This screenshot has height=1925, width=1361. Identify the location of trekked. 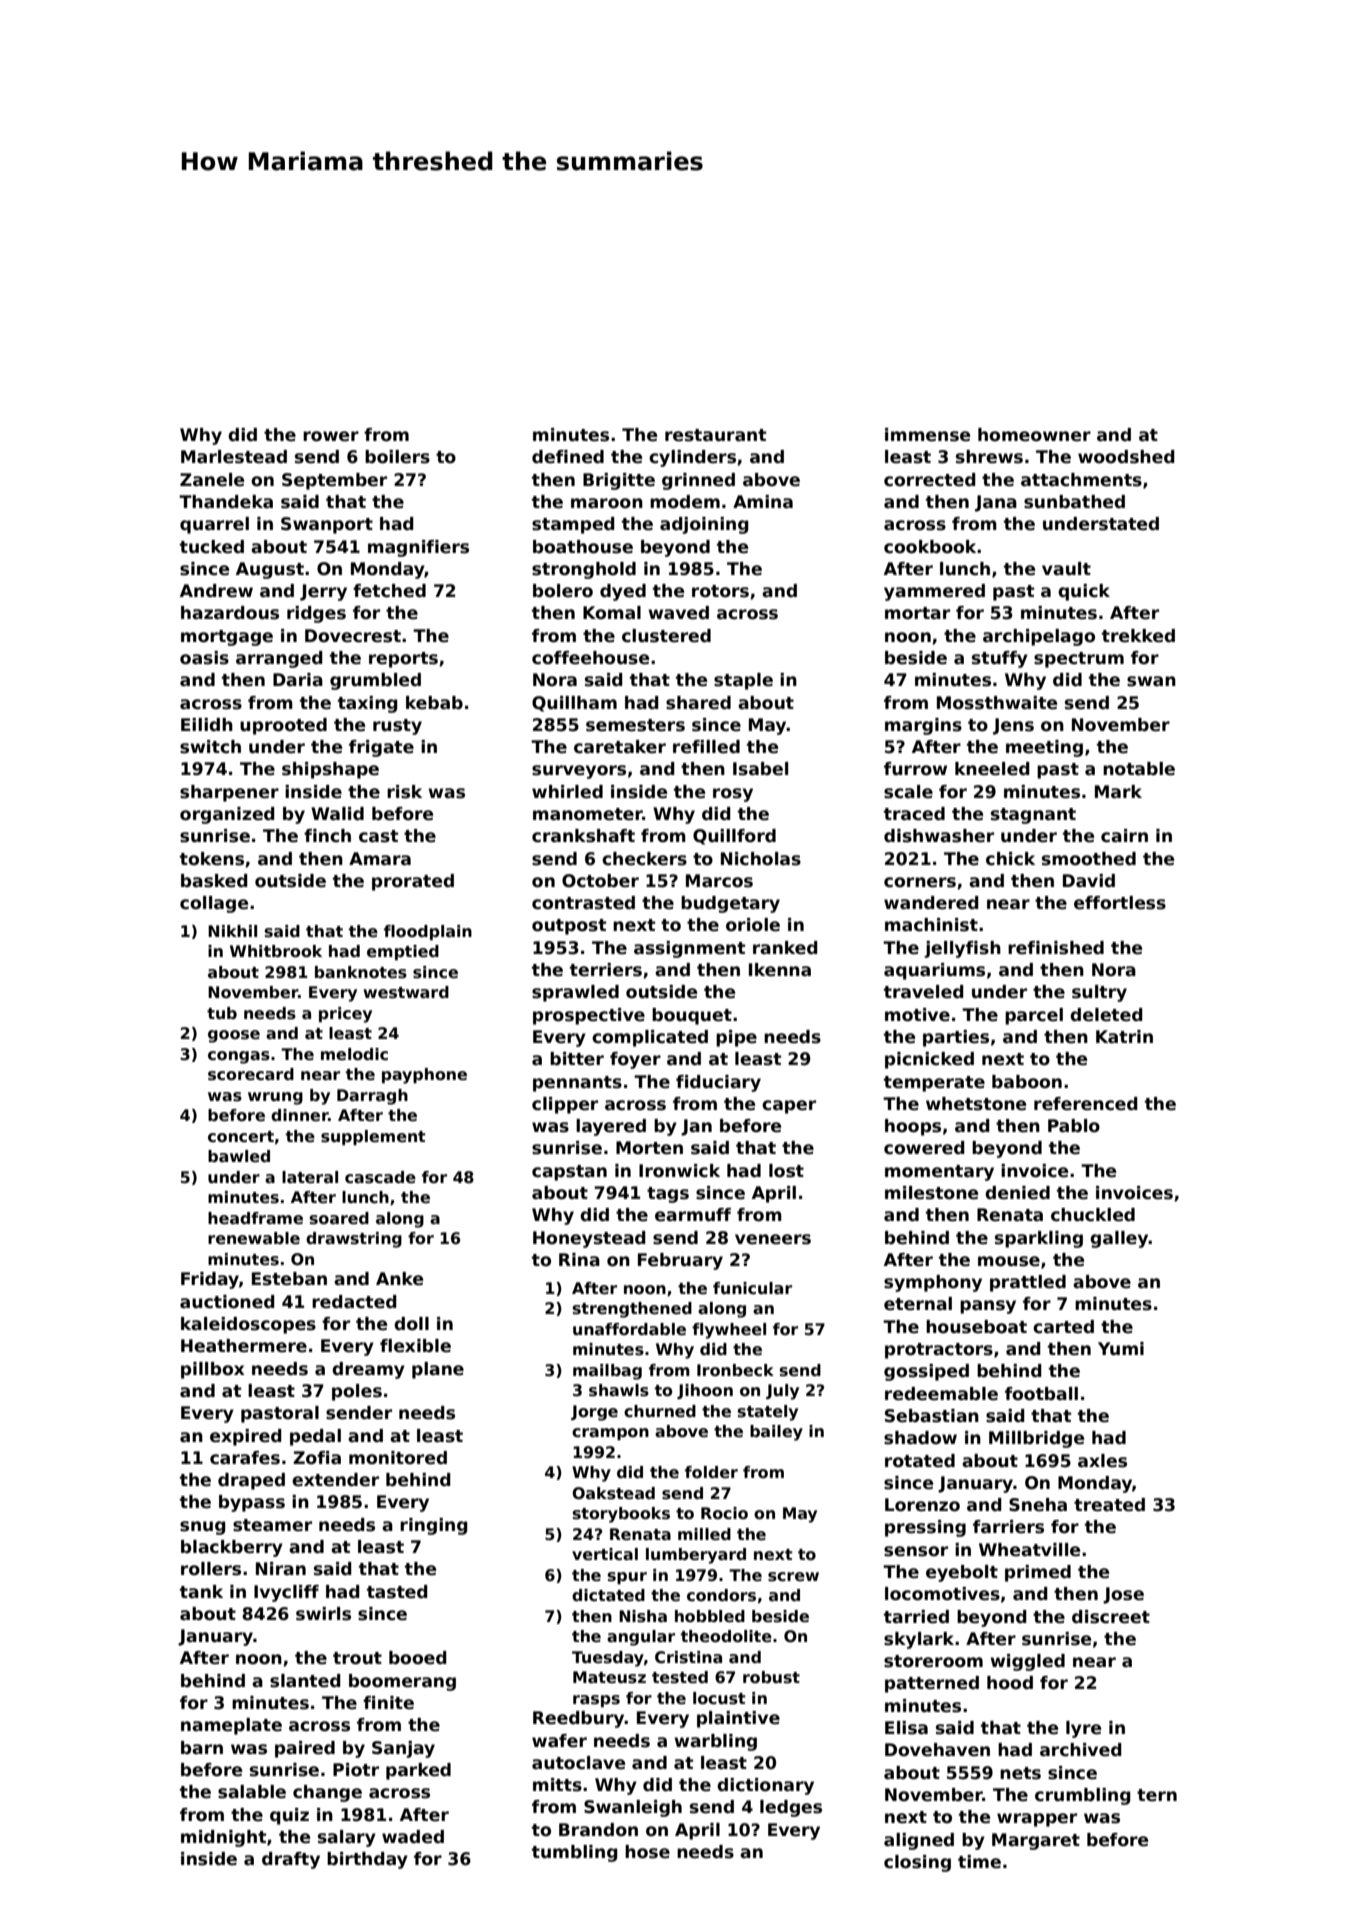
(1138, 636).
